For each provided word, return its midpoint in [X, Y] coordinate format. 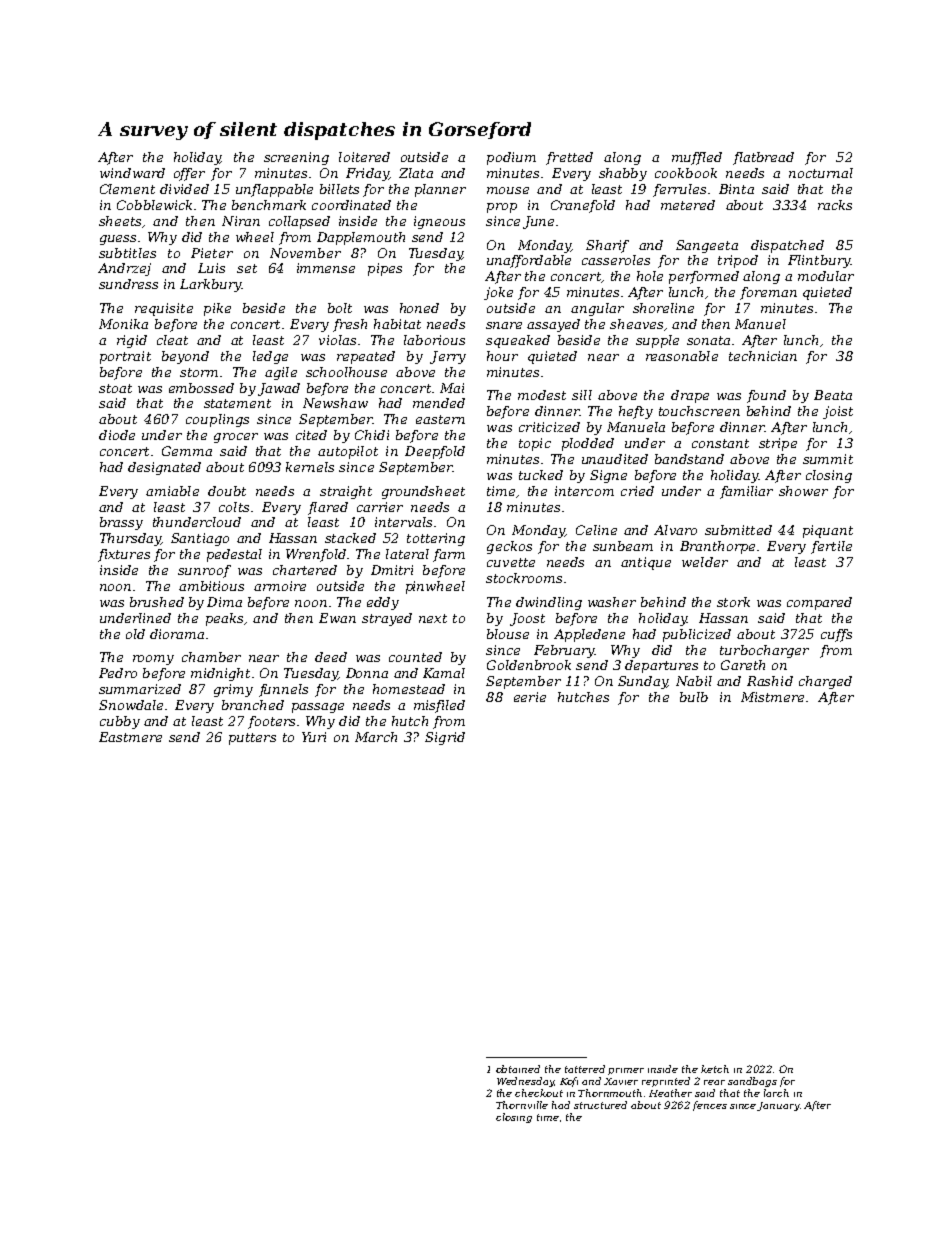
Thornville [522, 1105]
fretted [569, 158]
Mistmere [772, 697]
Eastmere [130, 737]
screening [296, 158]
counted [415, 657]
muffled [697, 158]
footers [271, 722]
